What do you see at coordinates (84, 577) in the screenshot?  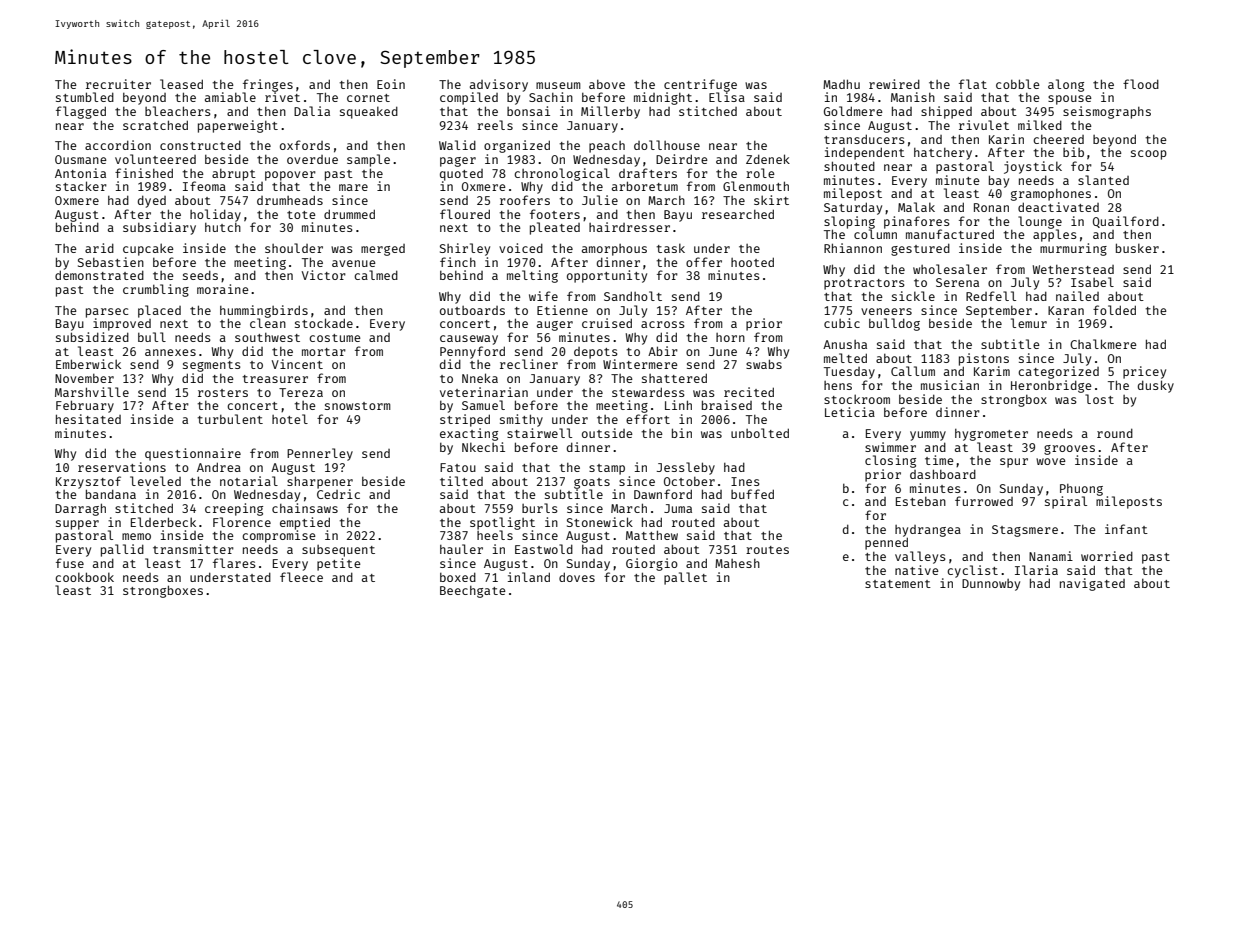 I see `cookbook` at bounding box center [84, 577].
